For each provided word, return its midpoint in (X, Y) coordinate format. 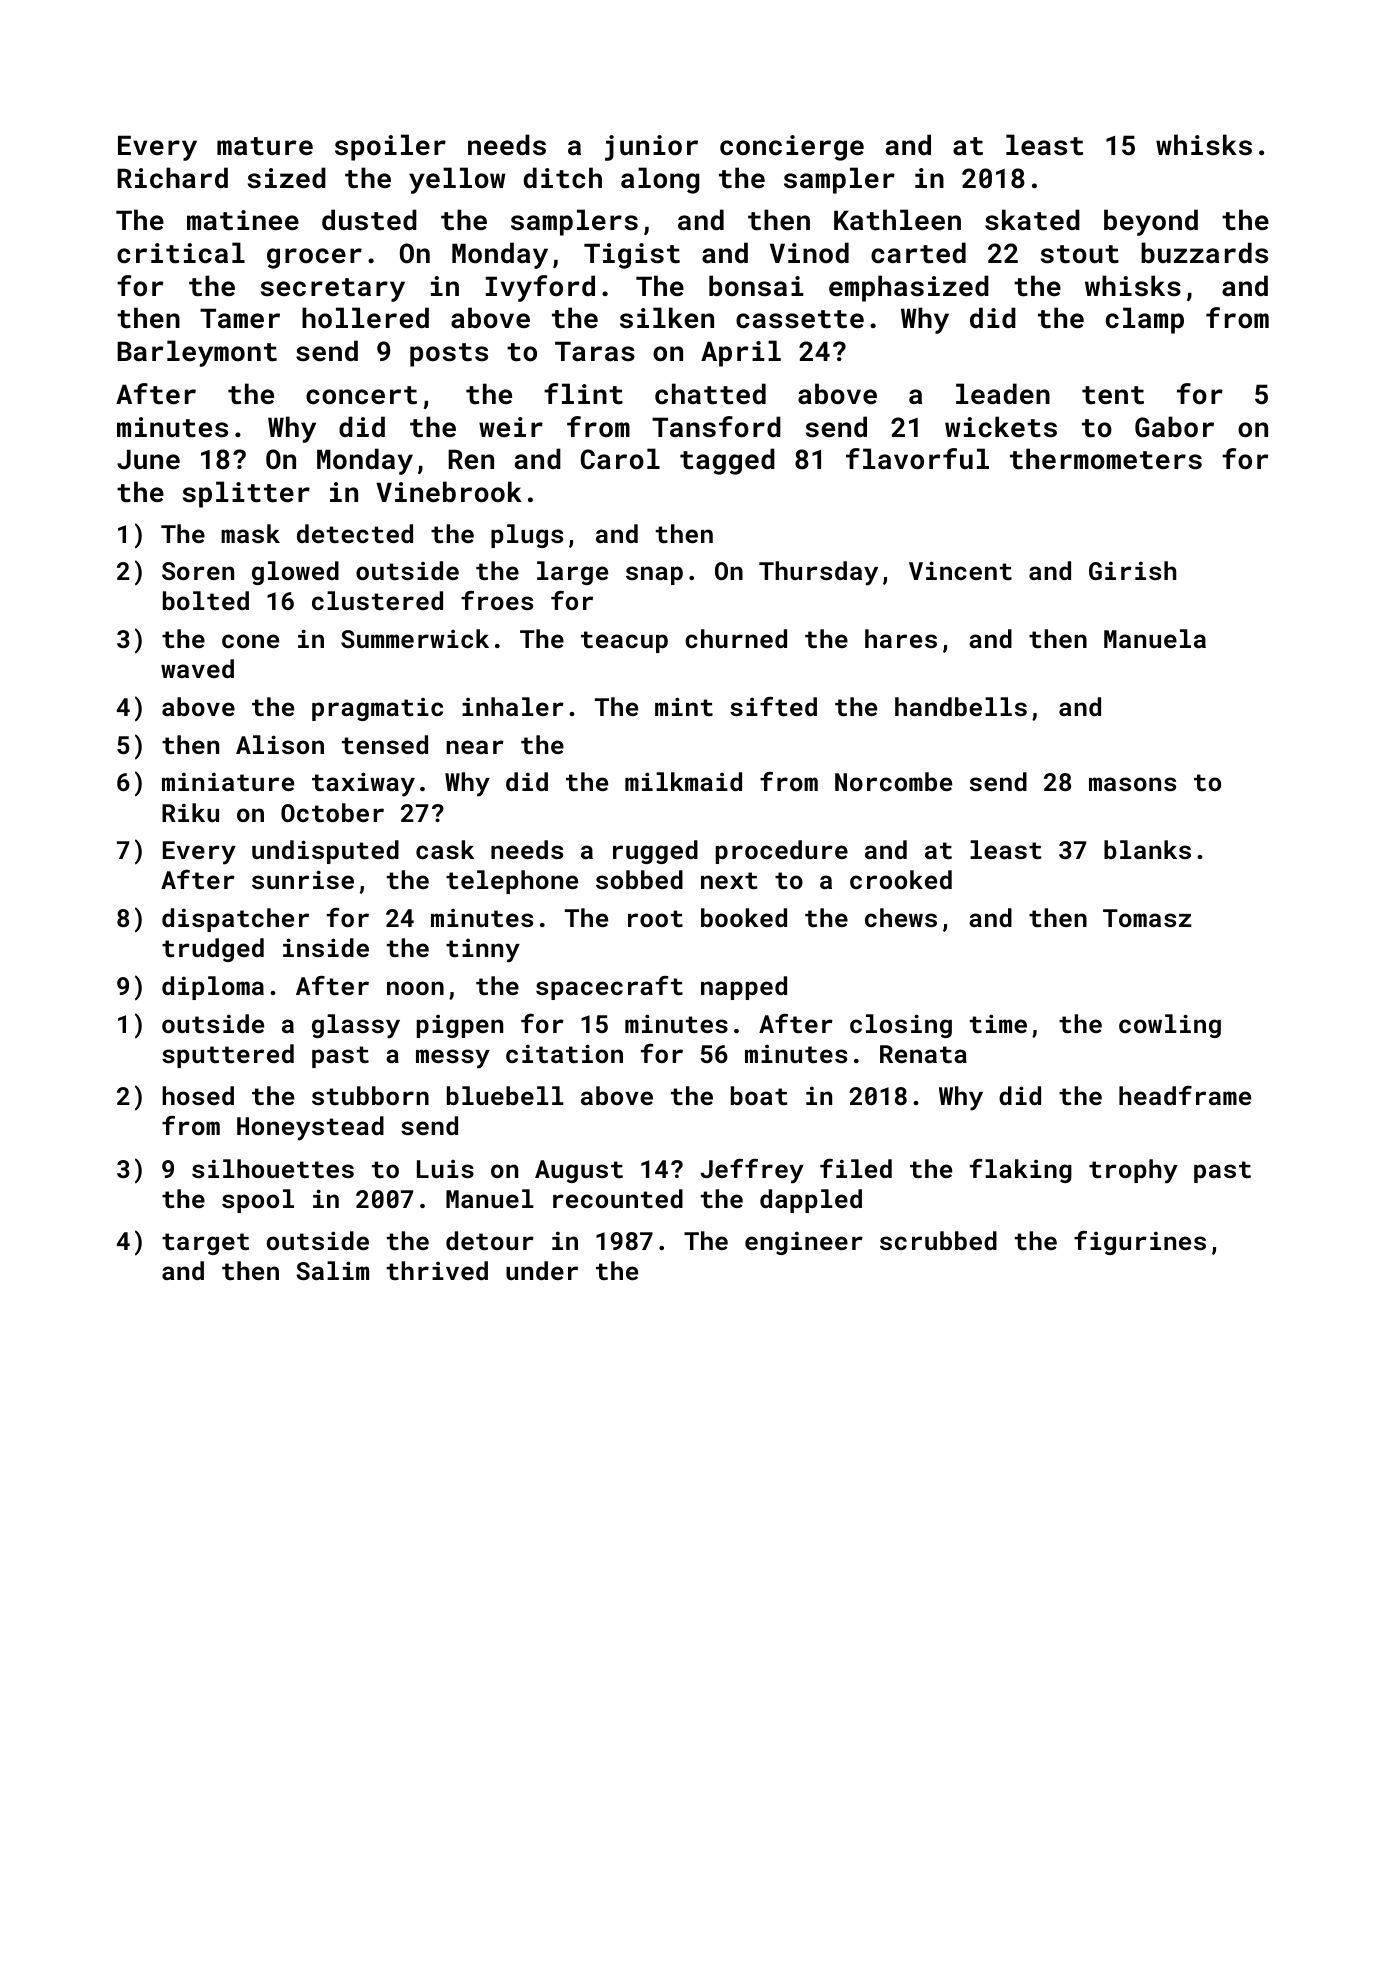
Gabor (1174, 426)
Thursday (818, 573)
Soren (198, 571)
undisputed (325, 852)
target (205, 1244)
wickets (1001, 427)
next (729, 880)
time (998, 1023)
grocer (314, 258)
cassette (800, 319)
